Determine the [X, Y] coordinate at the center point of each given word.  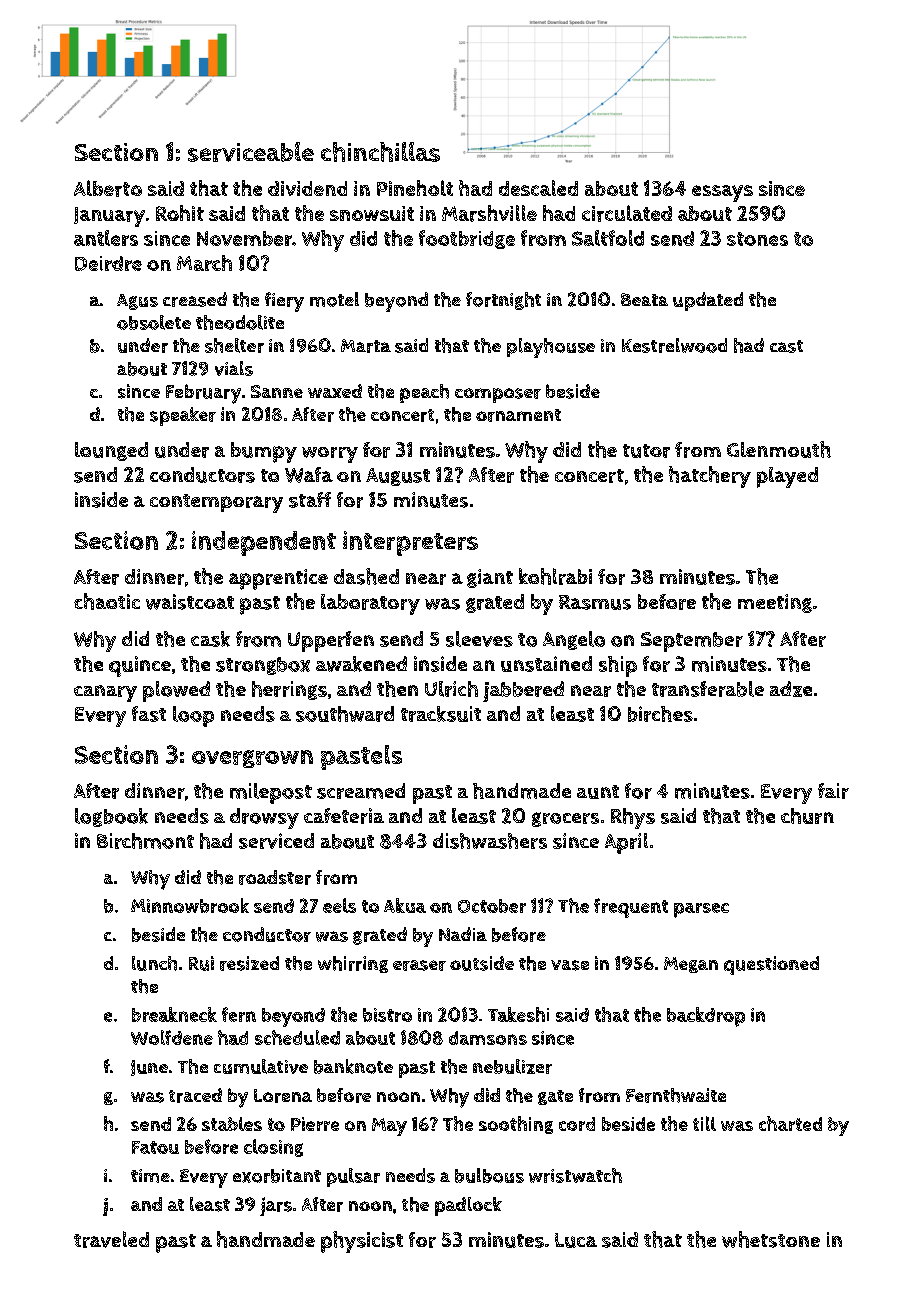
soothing [516, 1125]
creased [195, 299]
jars [276, 1206]
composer [498, 395]
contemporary [216, 503]
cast [786, 346]
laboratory [370, 604]
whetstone [771, 1239]
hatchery [710, 477]
